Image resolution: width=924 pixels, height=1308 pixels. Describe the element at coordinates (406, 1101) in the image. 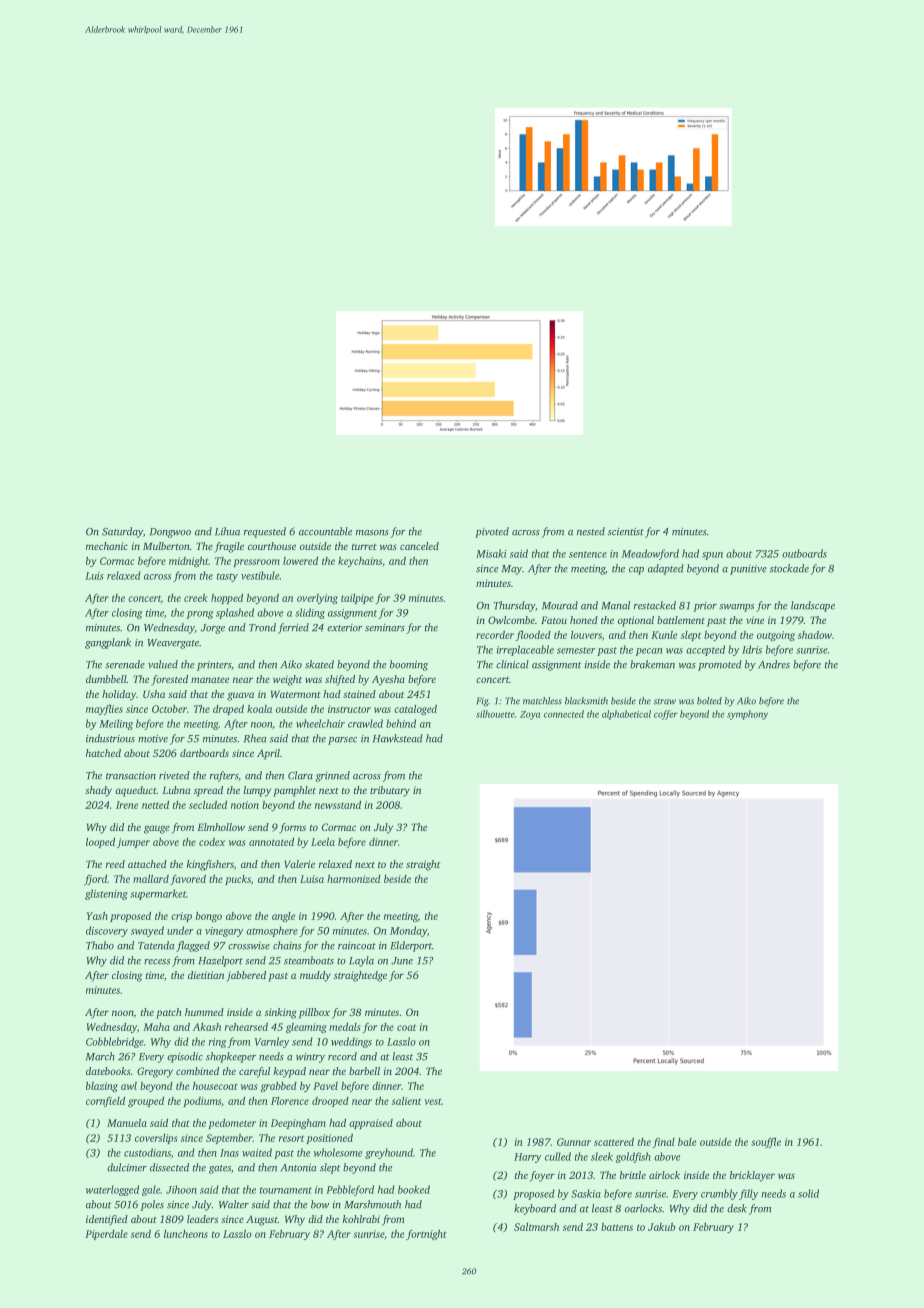

I see `salient` at that location.
